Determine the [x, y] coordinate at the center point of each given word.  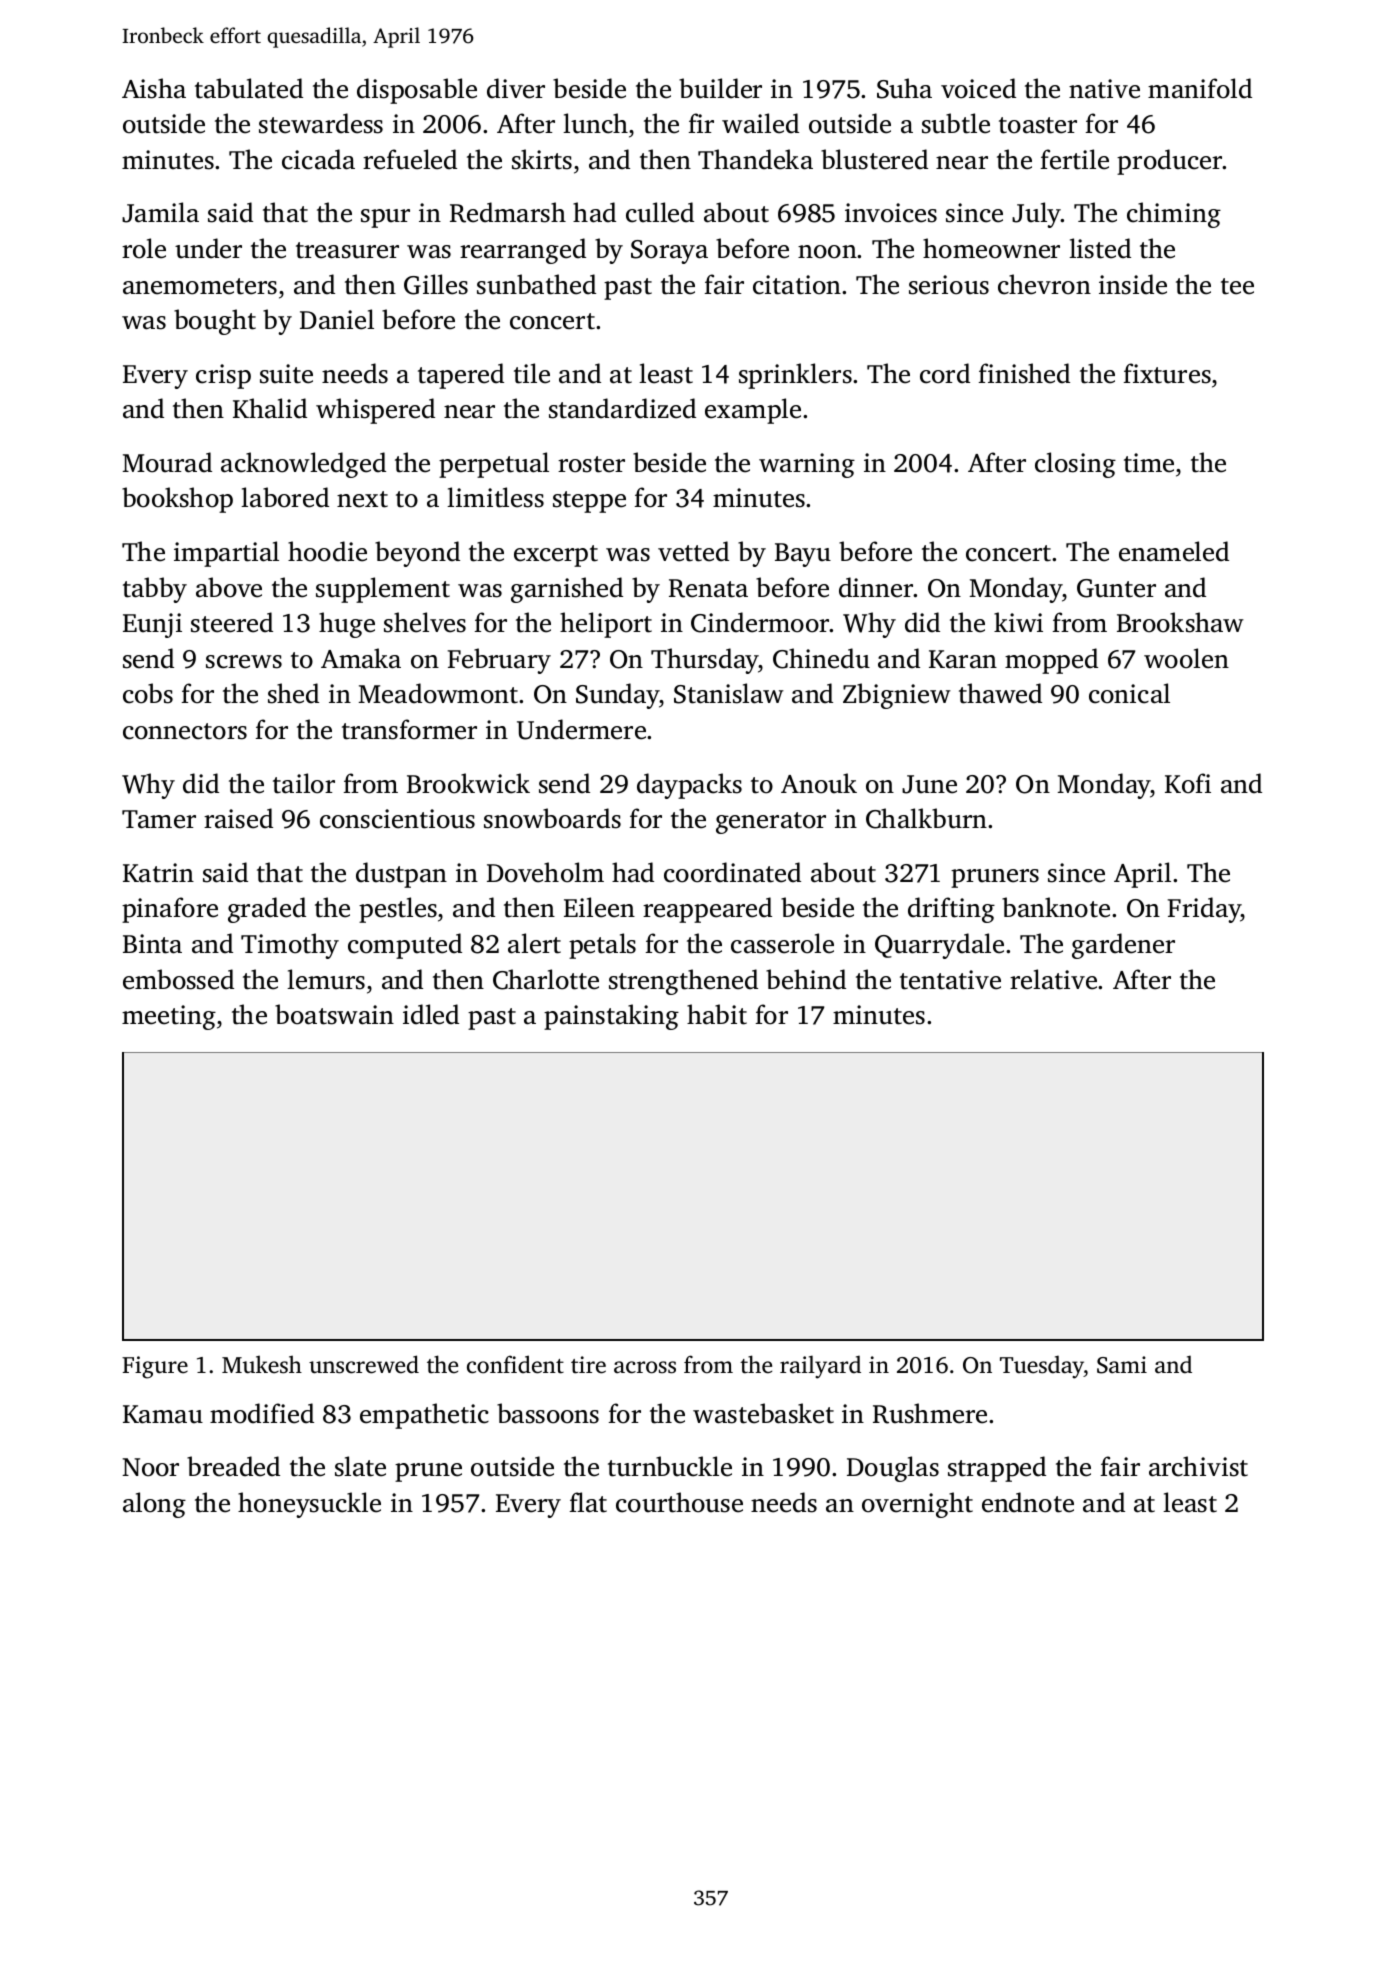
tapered [461, 376]
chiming [1174, 215]
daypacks [689, 786]
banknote [1056, 907]
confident [515, 1364]
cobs [148, 693]
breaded [233, 1466]
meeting [169, 1017]
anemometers [200, 286]
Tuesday [1042, 1367]
